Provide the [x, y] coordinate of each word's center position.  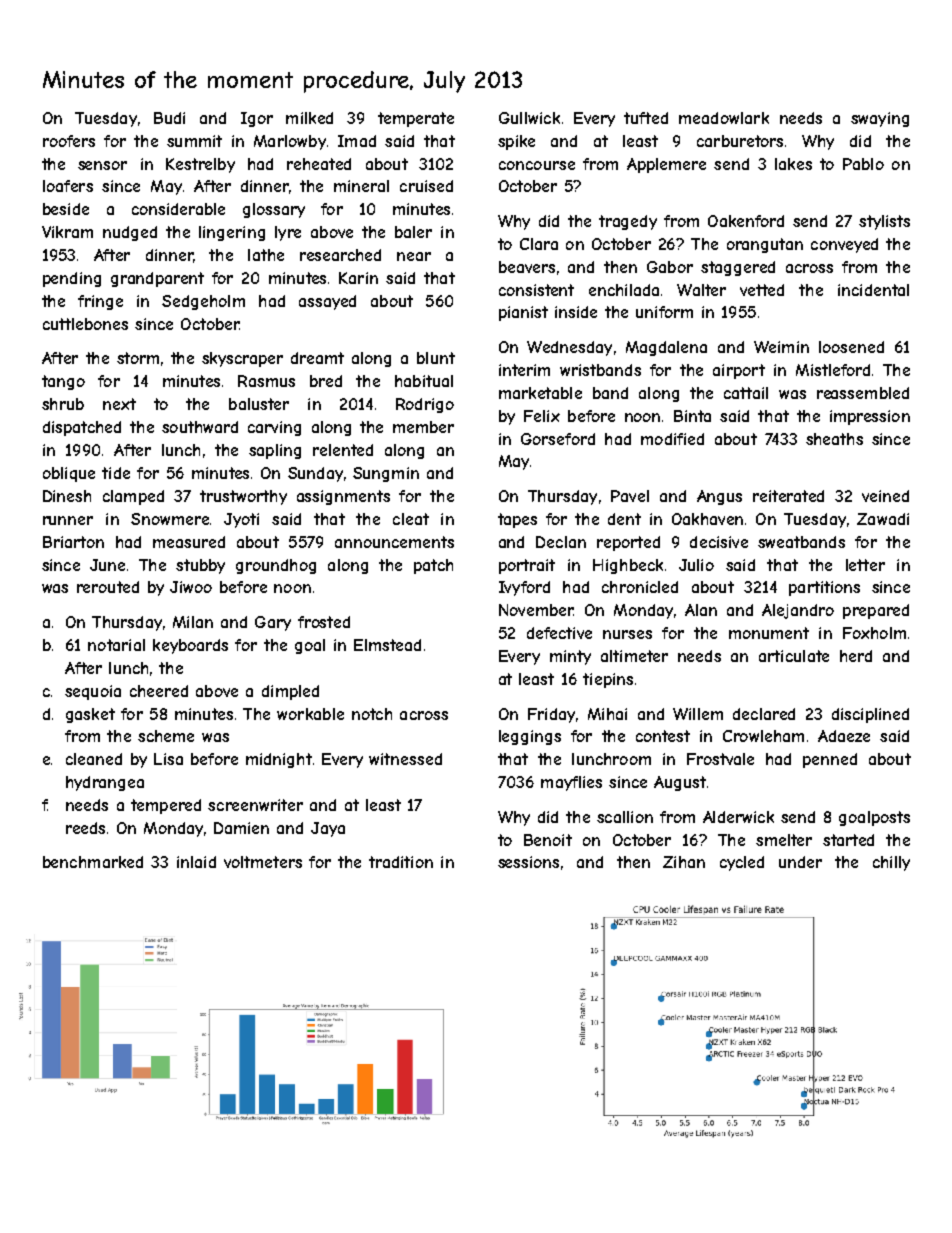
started [848, 840]
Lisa [168, 759]
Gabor [670, 267]
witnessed [405, 759]
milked [309, 118]
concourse [537, 165]
